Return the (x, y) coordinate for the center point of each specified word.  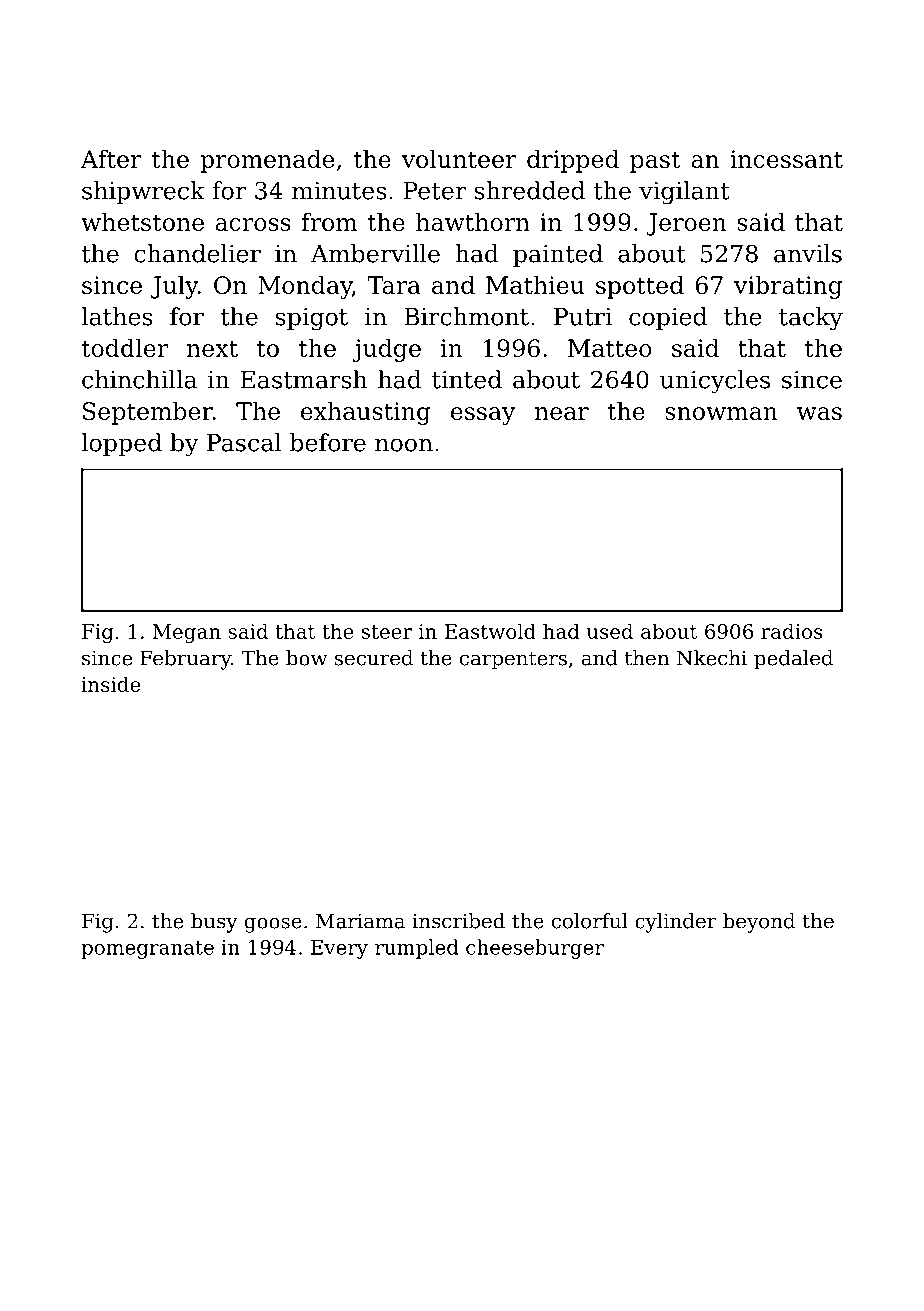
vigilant (684, 193)
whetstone (142, 222)
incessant (786, 159)
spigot (312, 319)
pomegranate (147, 950)
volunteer (459, 159)
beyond (759, 923)
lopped (121, 444)
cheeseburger (535, 949)
